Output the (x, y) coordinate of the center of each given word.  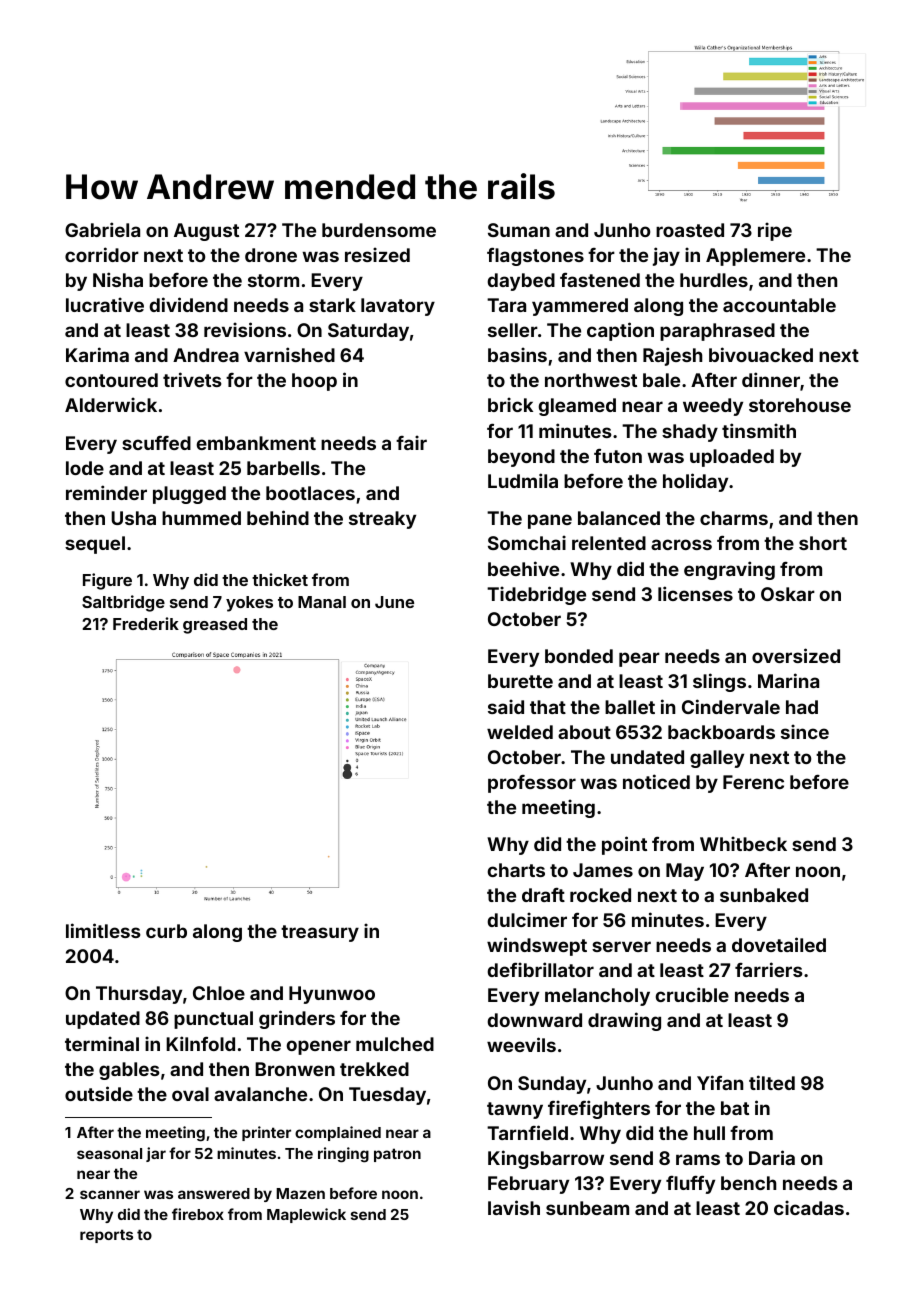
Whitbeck (743, 843)
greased (215, 626)
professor (532, 784)
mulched (395, 1044)
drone (271, 255)
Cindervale (731, 706)
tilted (772, 1082)
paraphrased (717, 332)
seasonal (109, 1153)
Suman (519, 230)
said (506, 706)
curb (166, 931)
